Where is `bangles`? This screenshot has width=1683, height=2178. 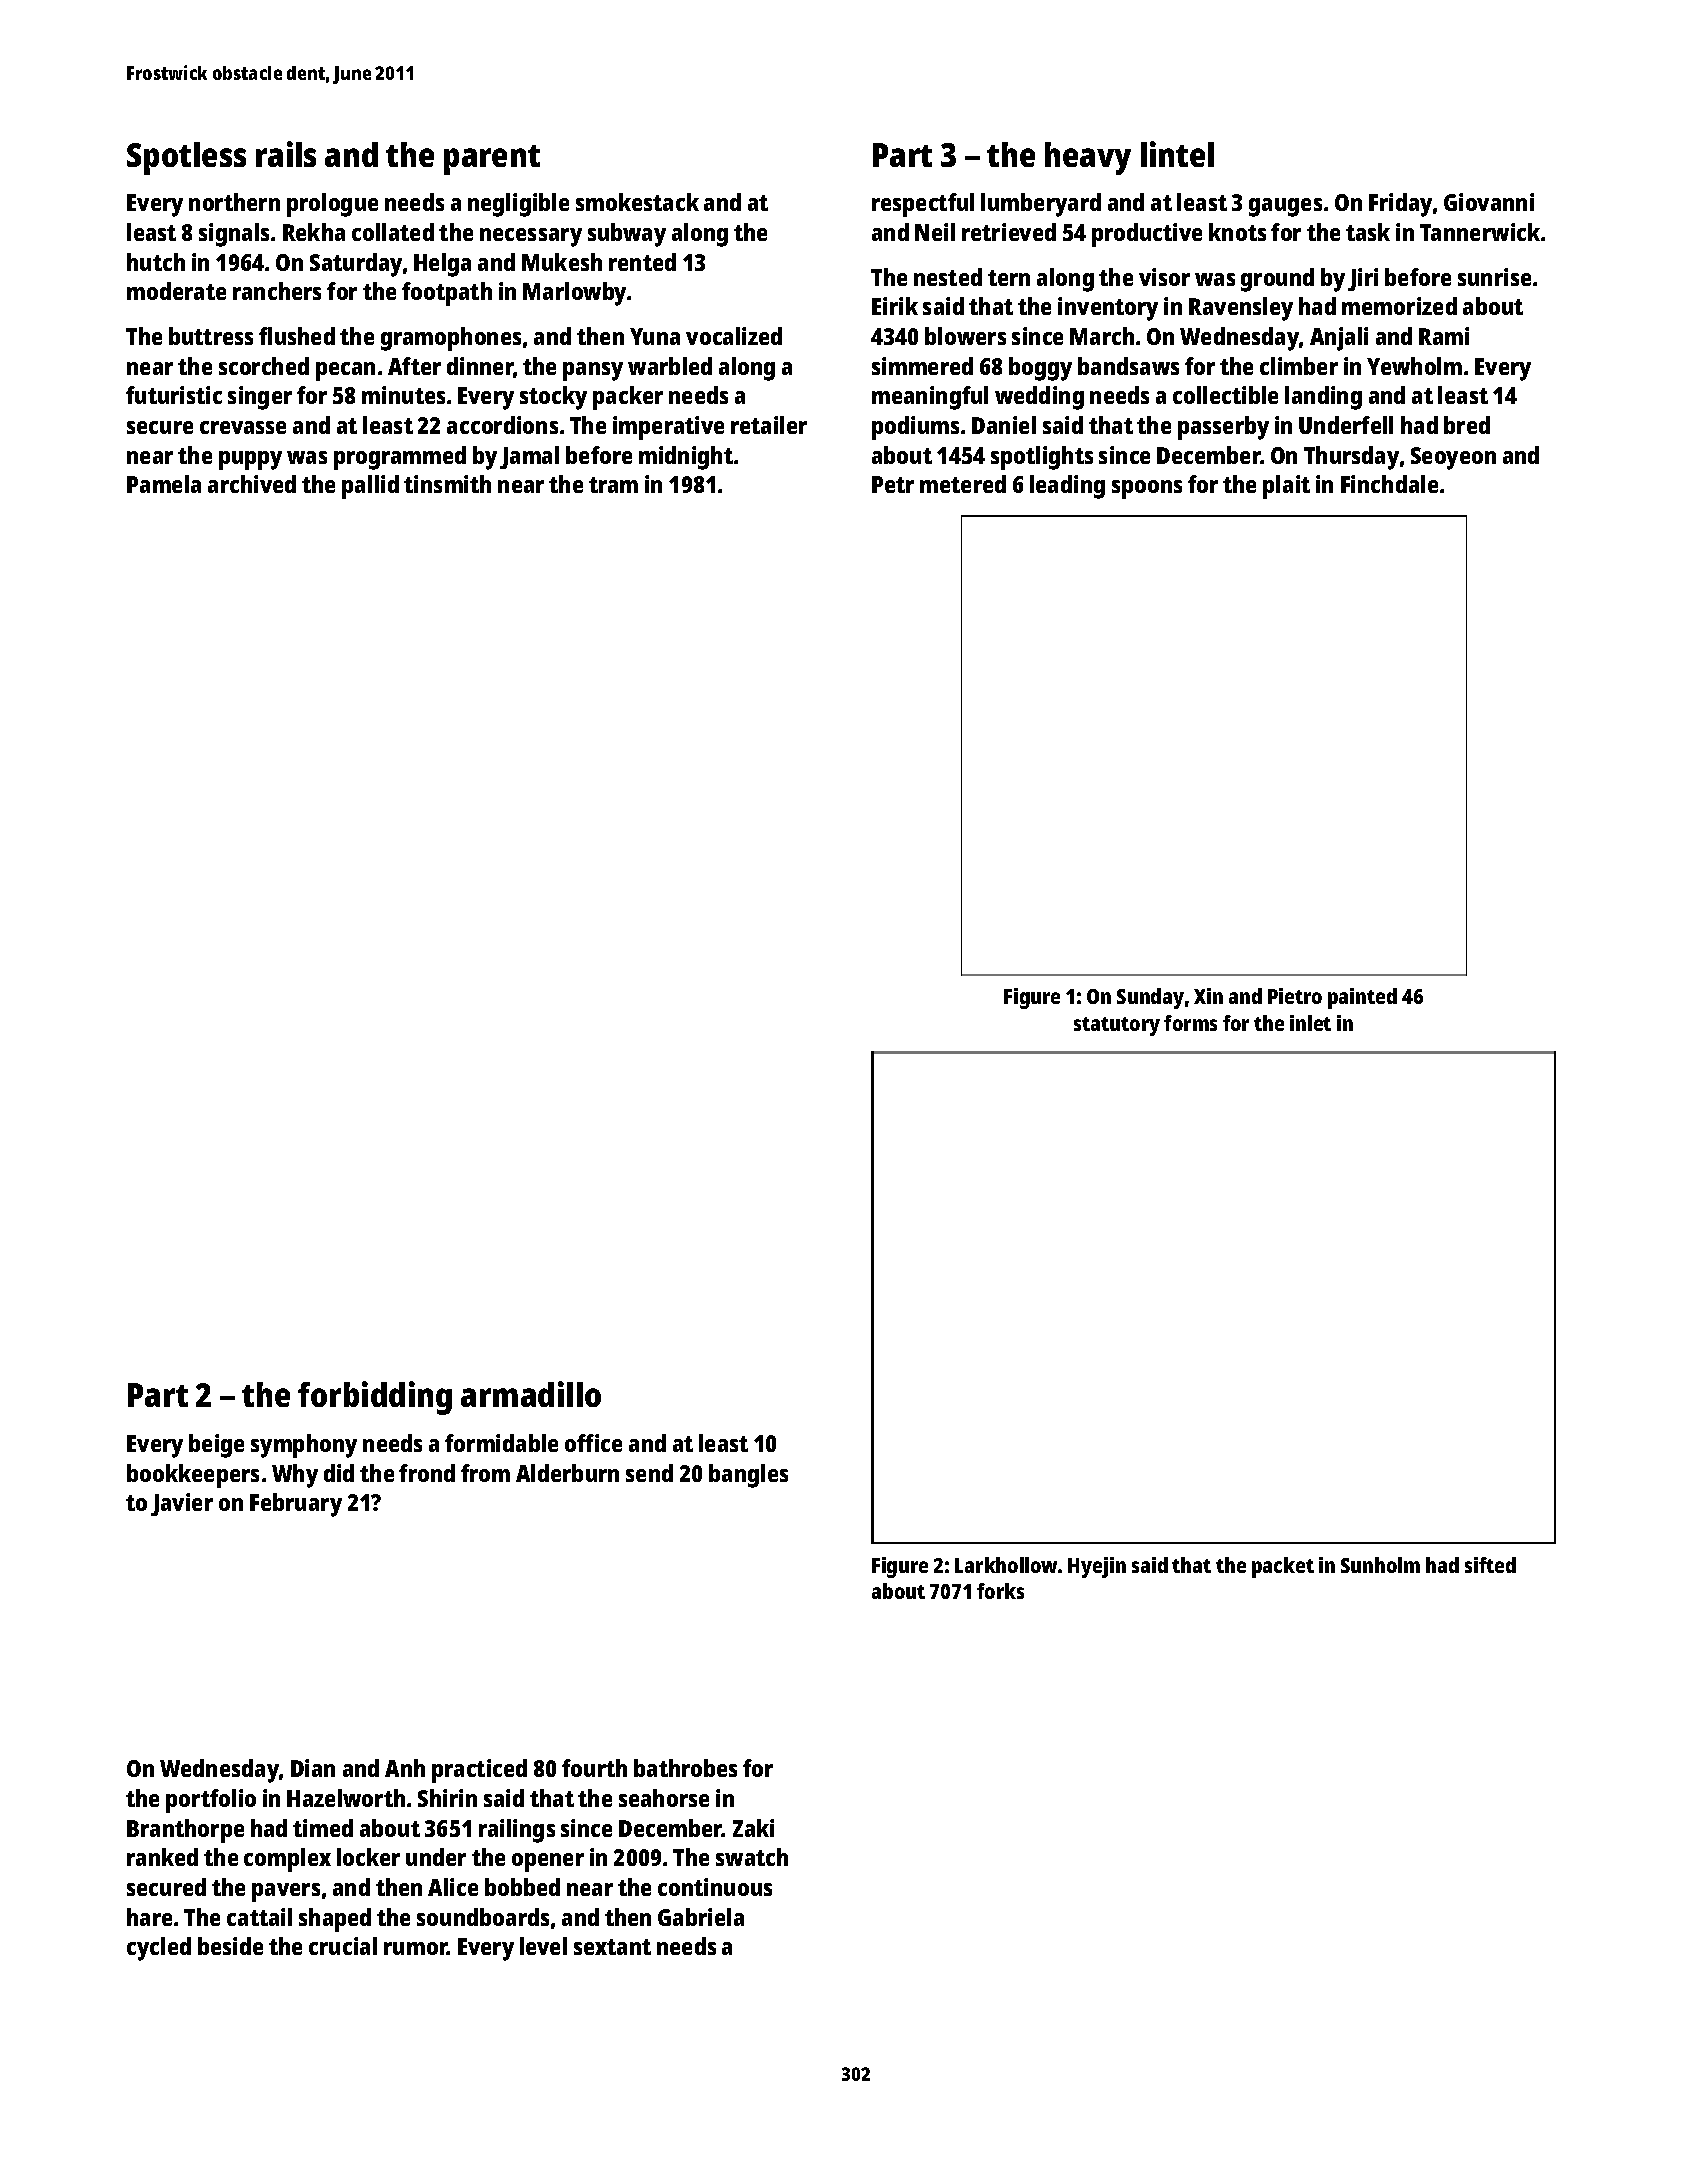
bangles is located at coordinates (748, 1476).
